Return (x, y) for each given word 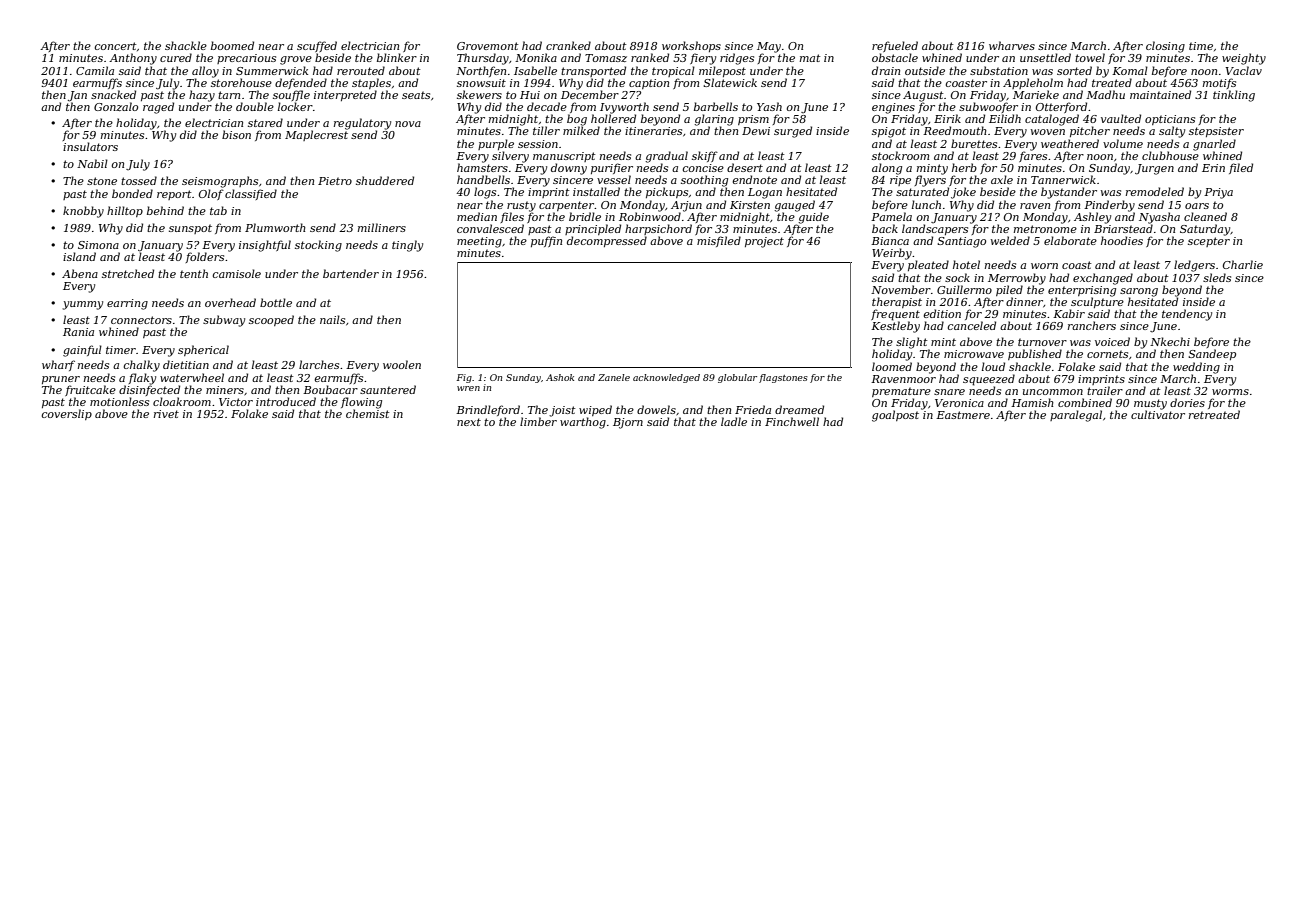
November (901, 289)
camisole (236, 273)
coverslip (66, 414)
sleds (1217, 277)
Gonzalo (116, 106)
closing (1165, 47)
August (923, 96)
